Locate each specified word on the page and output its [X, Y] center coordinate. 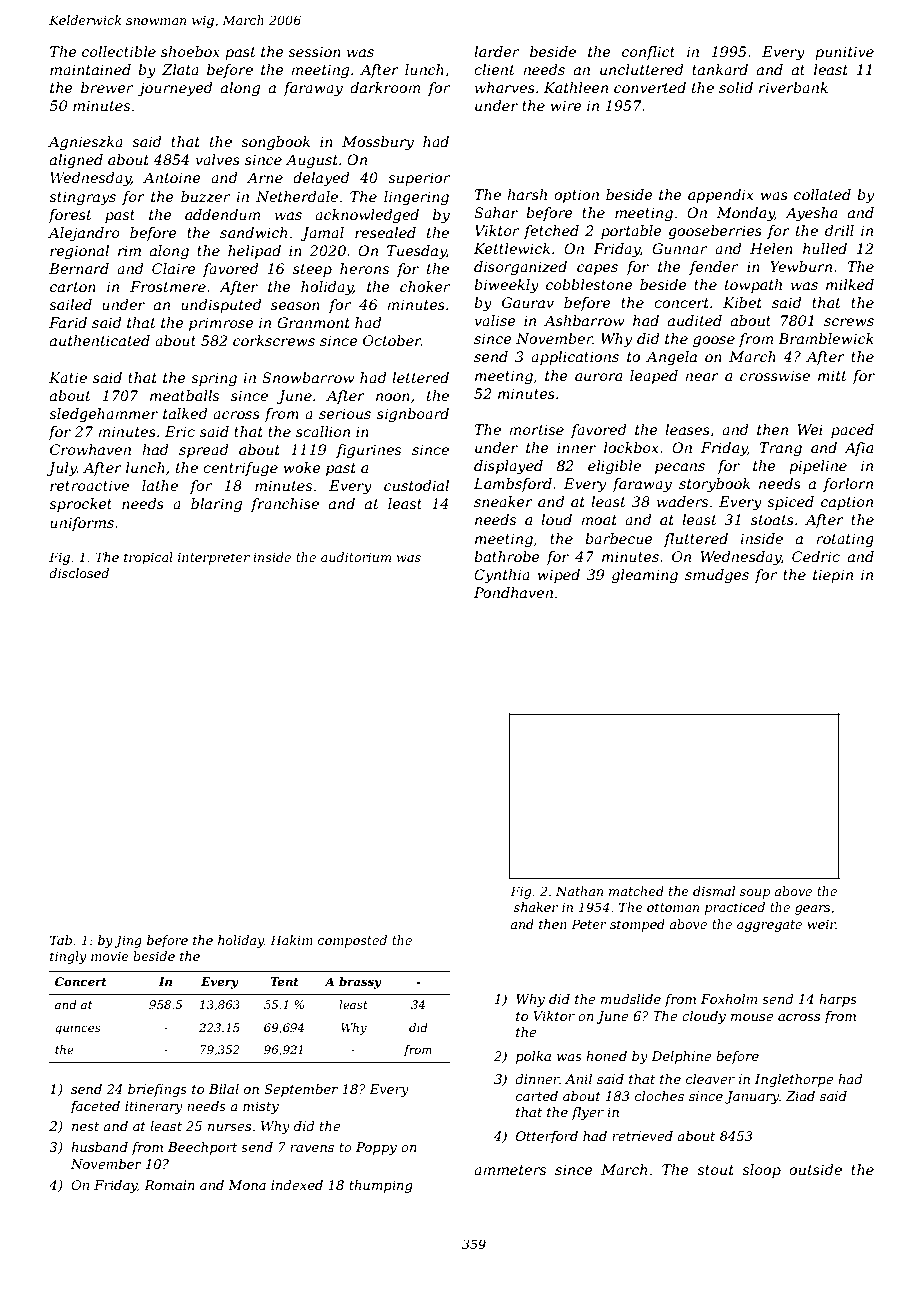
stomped [637, 925]
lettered [420, 377]
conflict [648, 53]
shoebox [190, 51]
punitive [844, 53]
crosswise [775, 375]
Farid [68, 322]
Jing [128, 941]
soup [755, 894]
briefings [157, 1090]
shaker [536, 907]
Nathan [579, 891]
